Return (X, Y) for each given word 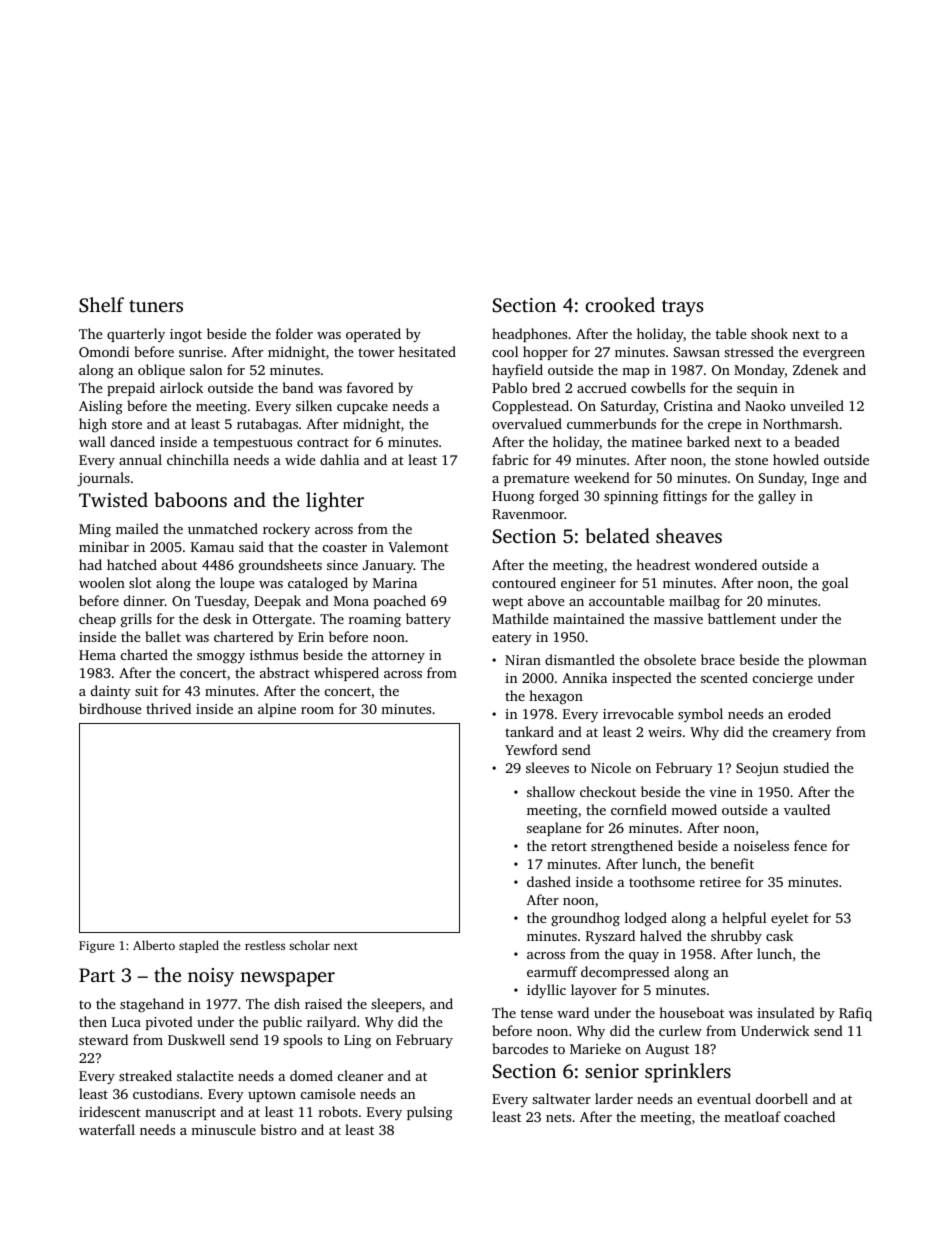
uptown (272, 1096)
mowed (694, 809)
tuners (156, 306)
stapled (199, 946)
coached (809, 1116)
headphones (529, 335)
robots (338, 1111)
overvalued (527, 423)
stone (751, 460)
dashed (549, 881)
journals (103, 479)
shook (769, 333)
